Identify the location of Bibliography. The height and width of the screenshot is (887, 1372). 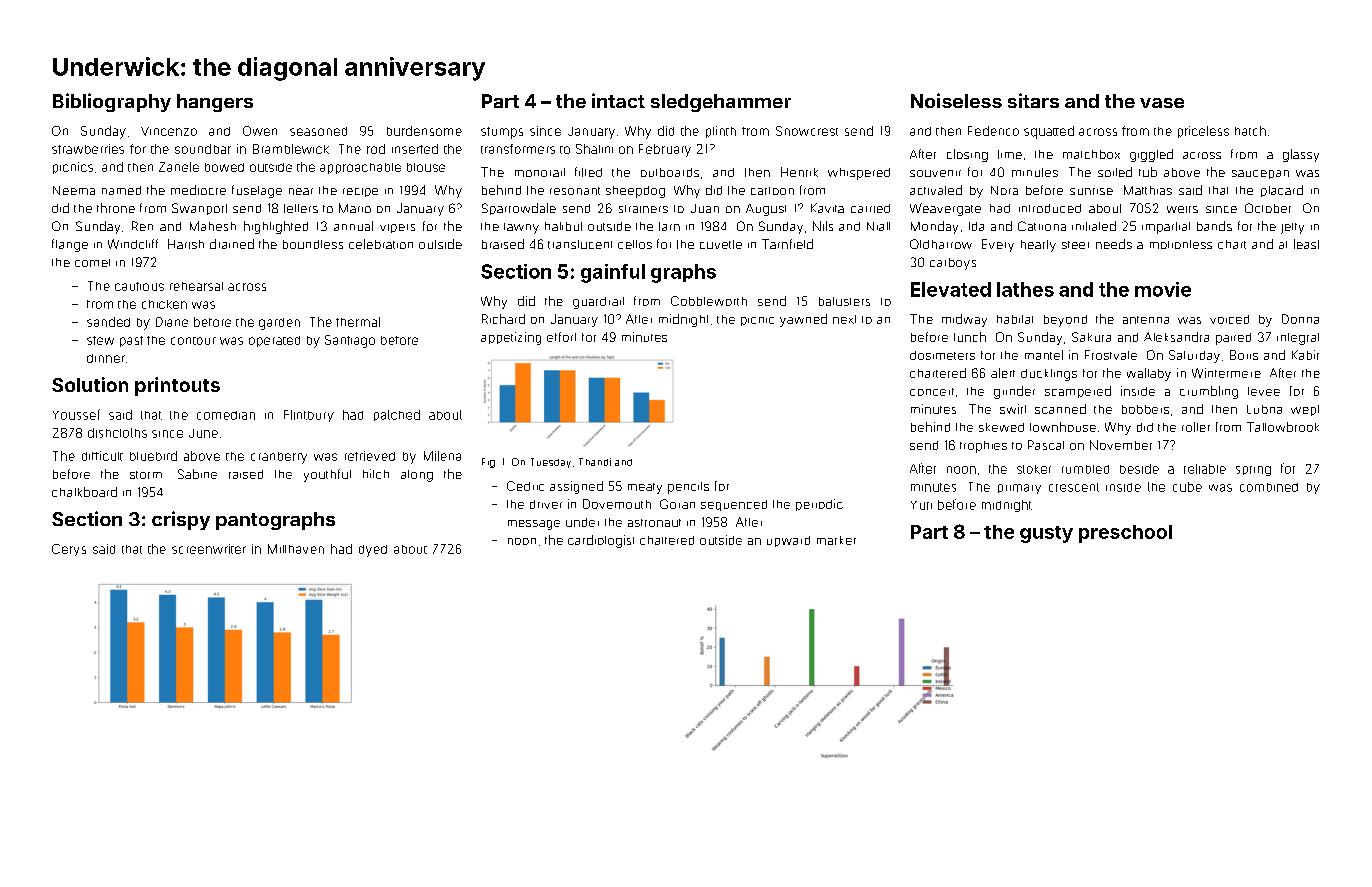
(112, 102).
